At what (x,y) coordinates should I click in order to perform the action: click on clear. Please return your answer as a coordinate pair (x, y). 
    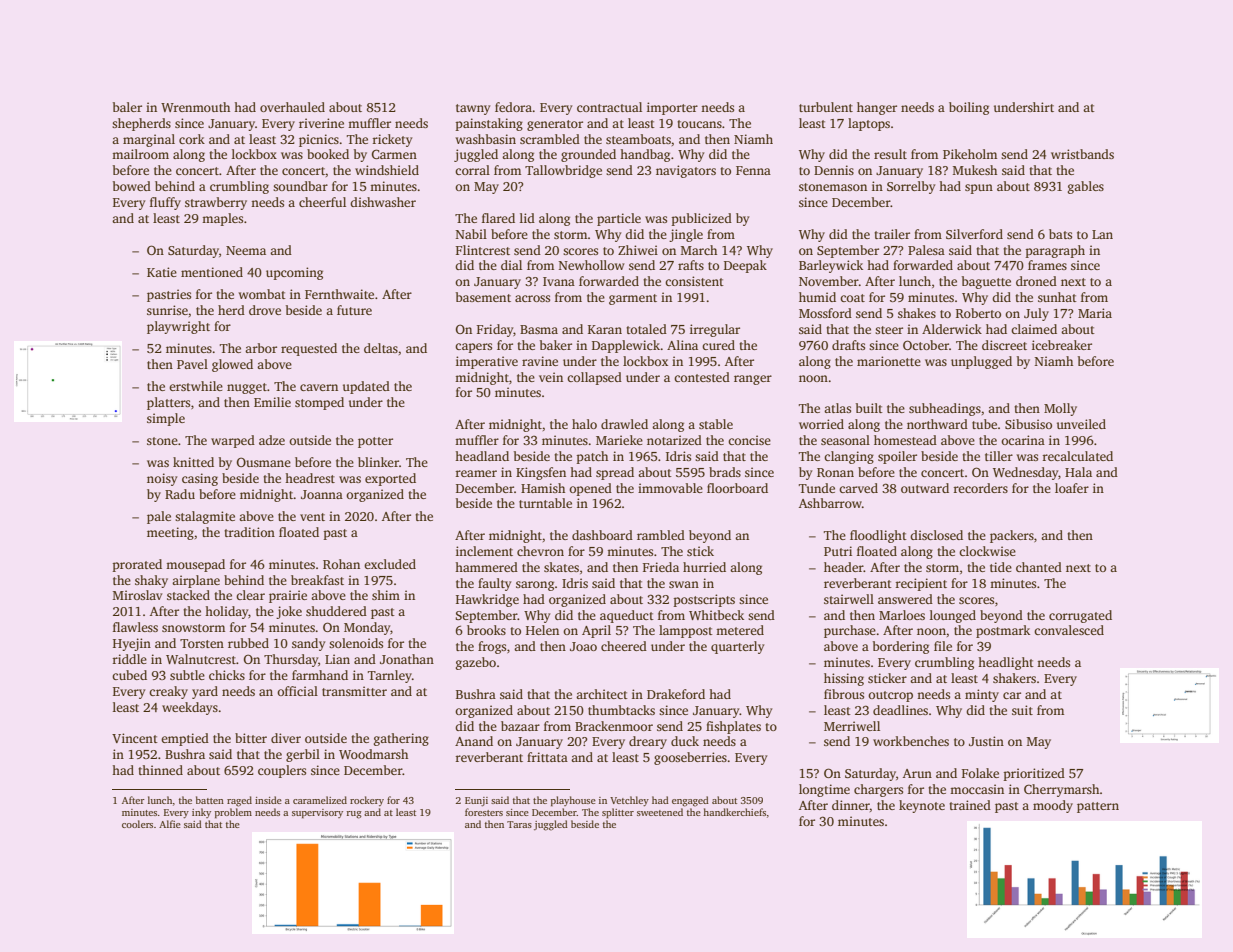
    Looking at the image, I should click on (250, 595).
